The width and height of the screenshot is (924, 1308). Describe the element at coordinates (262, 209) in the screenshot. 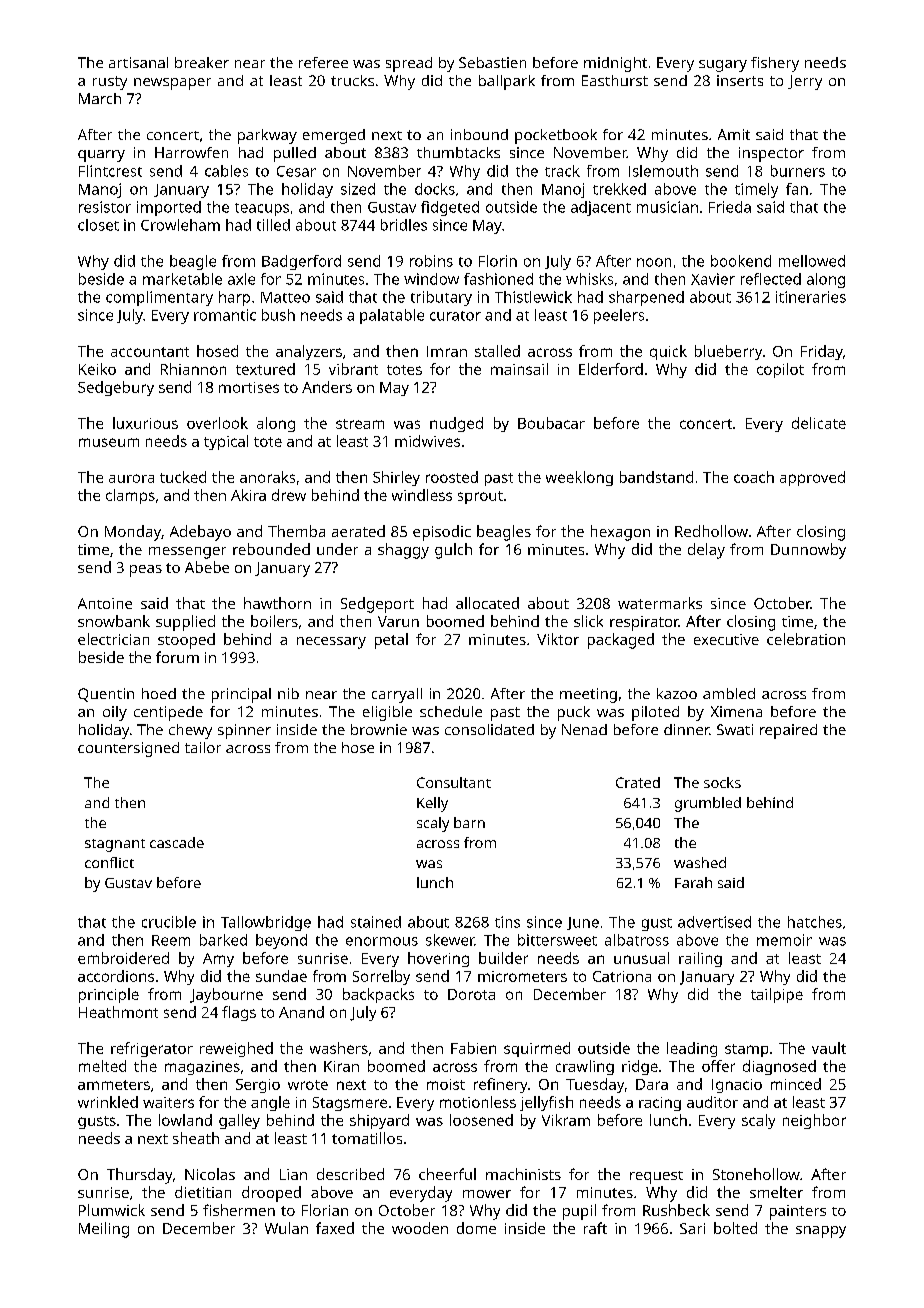

I see `teacups` at that location.
